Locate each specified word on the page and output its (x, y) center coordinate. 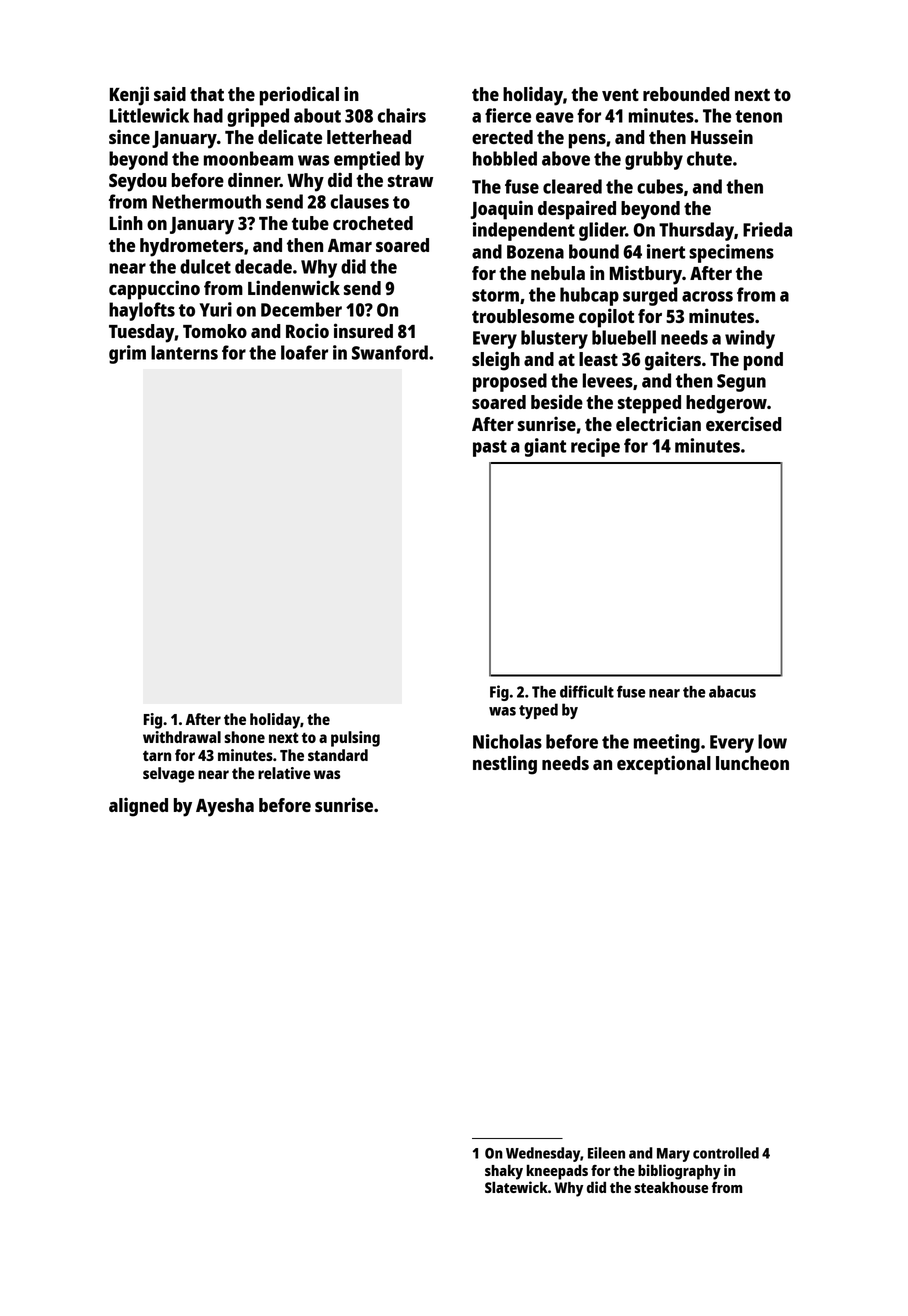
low (772, 741)
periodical (299, 96)
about (317, 115)
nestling (505, 765)
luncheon (752, 763)
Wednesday (543, 1154)
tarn (157, 755)
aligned (138, 807)
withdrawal (182, 737)
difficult (587, 691)
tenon (758, 116)
